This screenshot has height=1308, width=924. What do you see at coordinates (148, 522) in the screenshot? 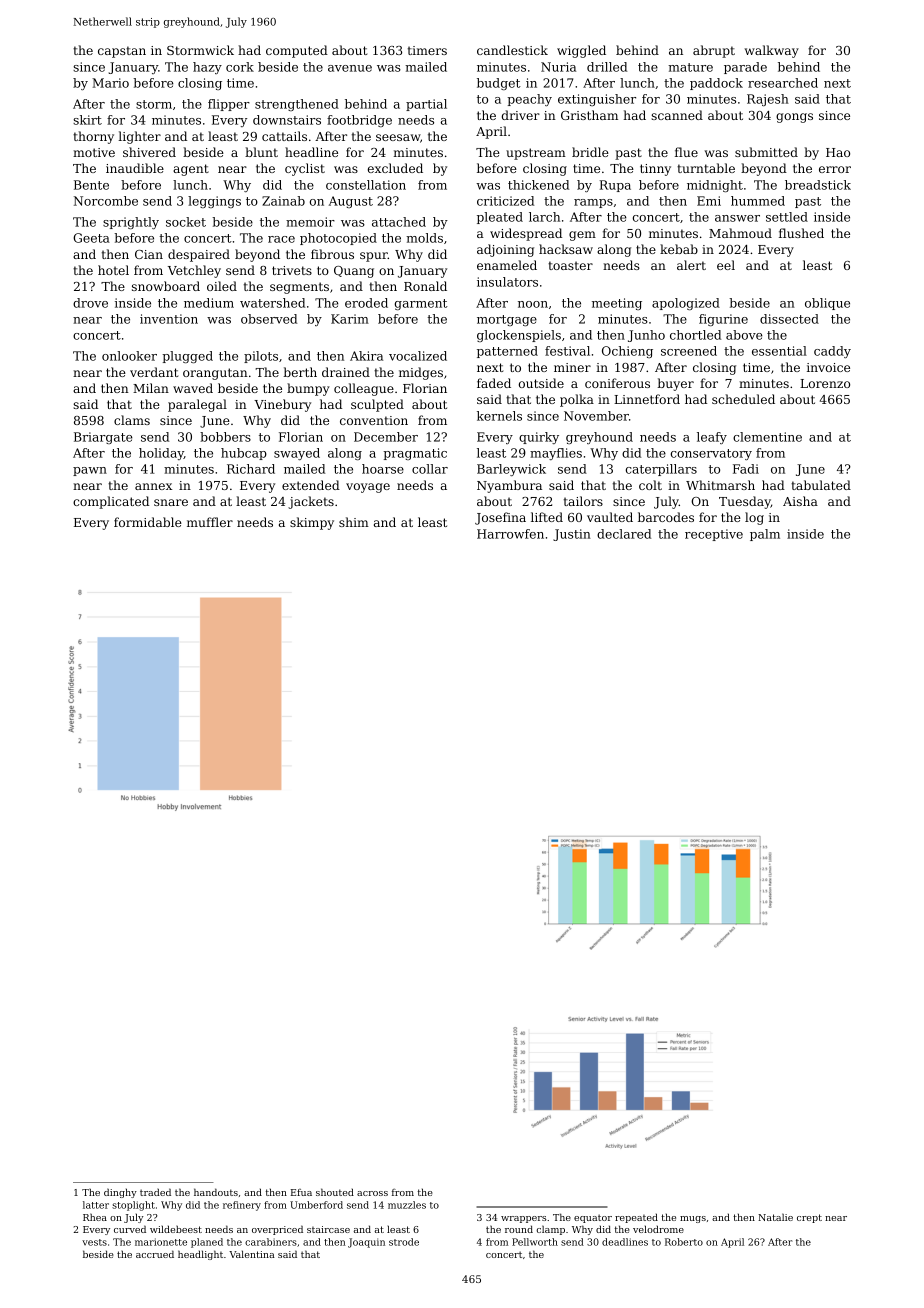
I see `formidable` at bounding box center [148, 522].
